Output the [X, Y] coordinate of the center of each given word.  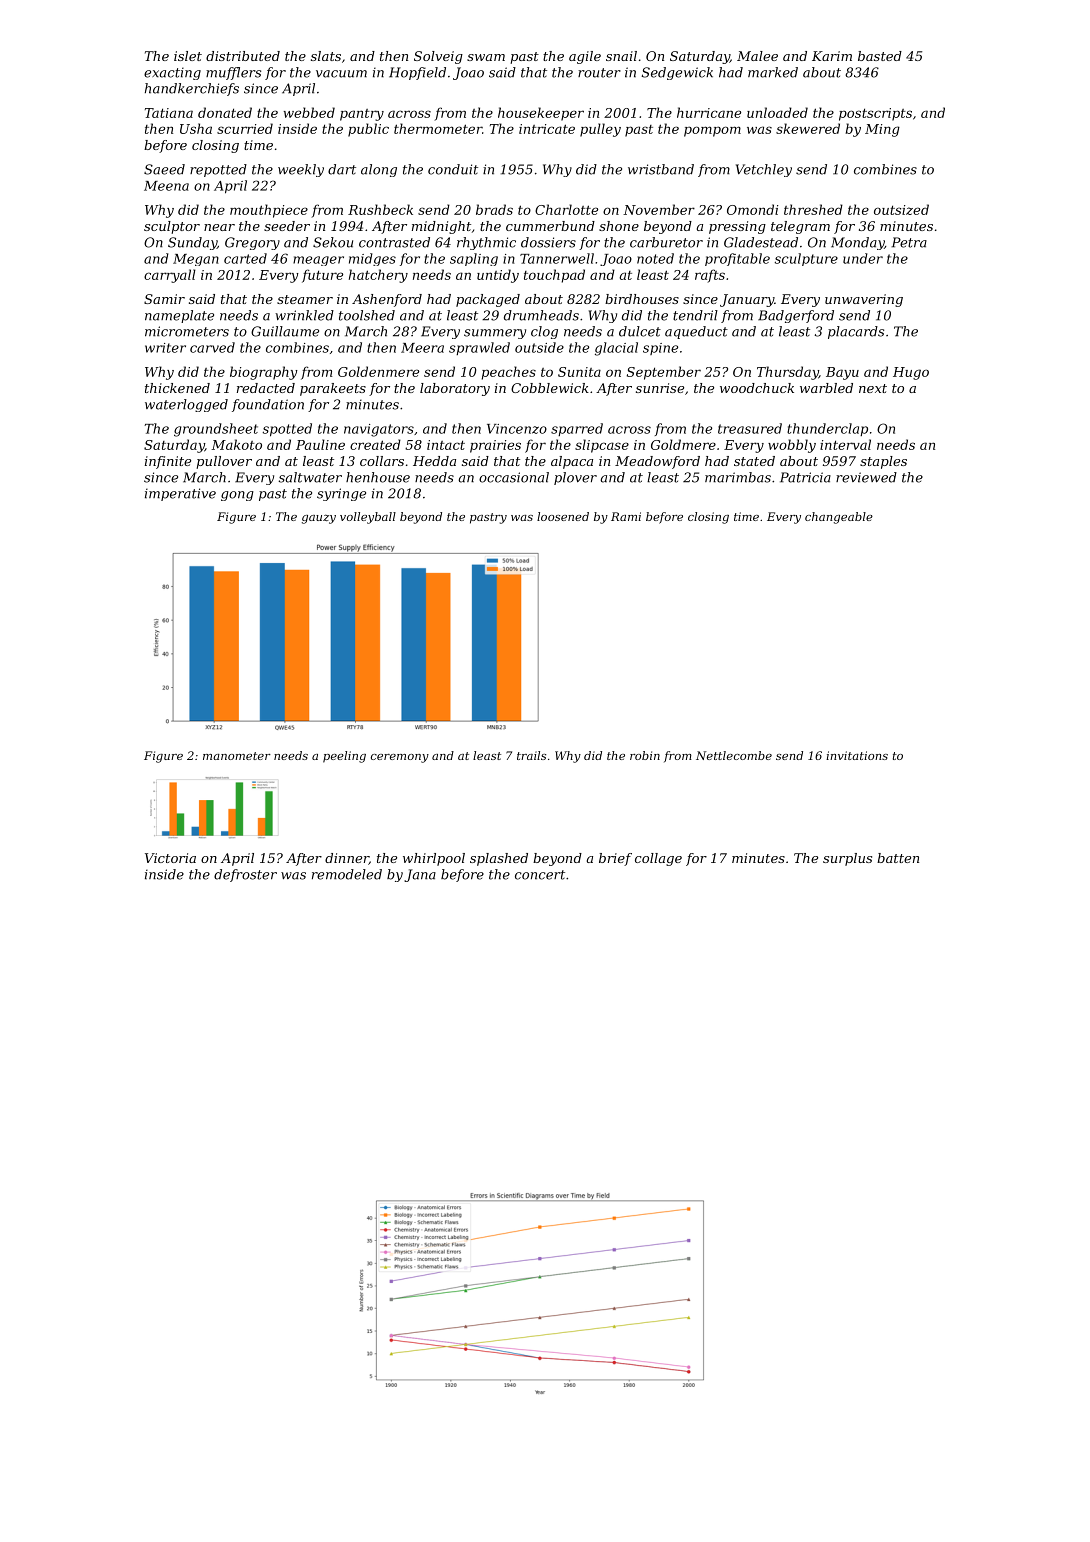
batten [898, 858]
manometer [237, 756]
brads [494, 209]
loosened [563, 516]
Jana [420, 875]
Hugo [911, 373]
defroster [245, 875]
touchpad [554, 276]
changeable [839, 518]
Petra [909, 242]
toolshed [367, 315]
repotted [218, 170]
